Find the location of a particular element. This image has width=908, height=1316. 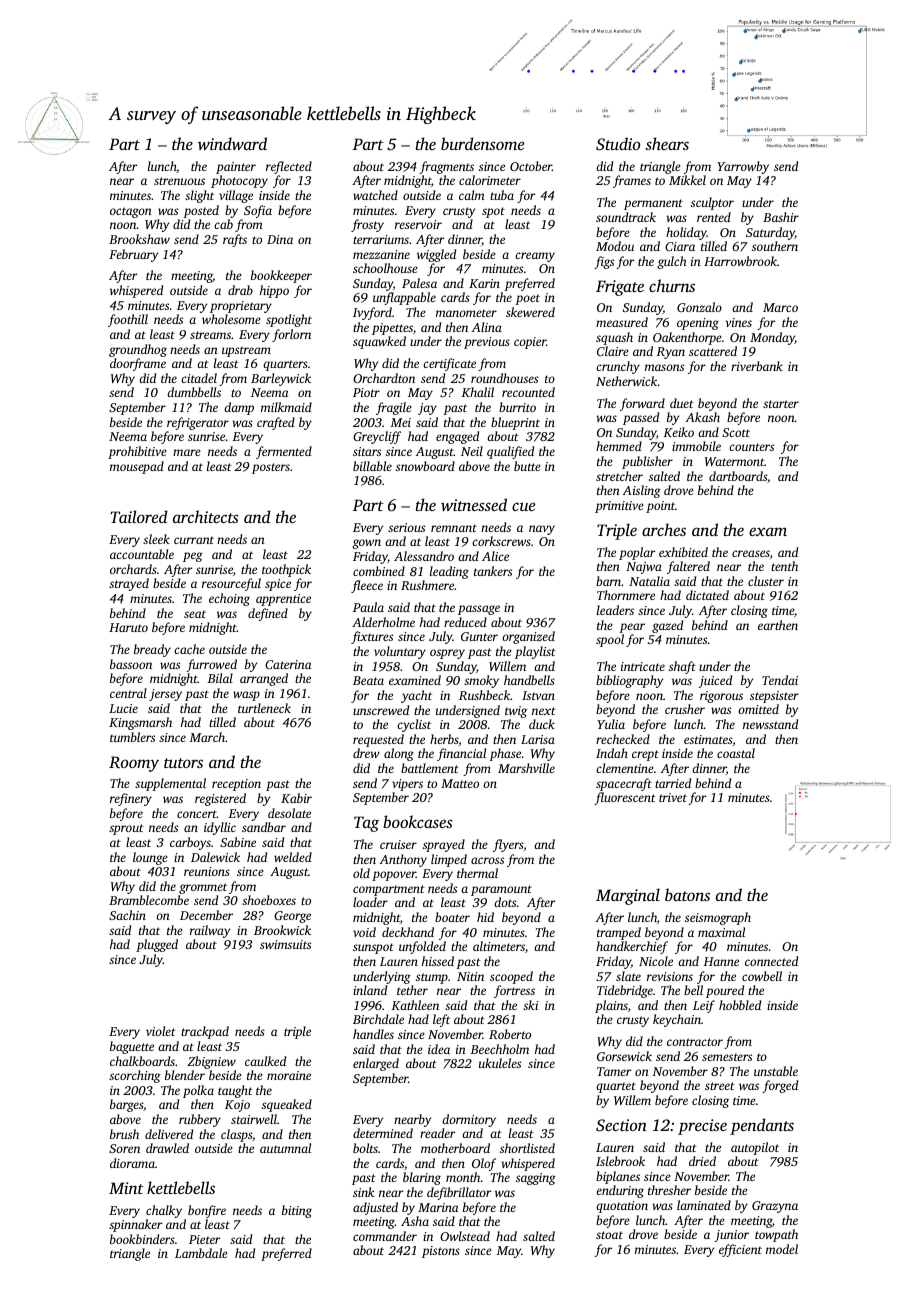

echoing is located at coordinates (229, 599).
